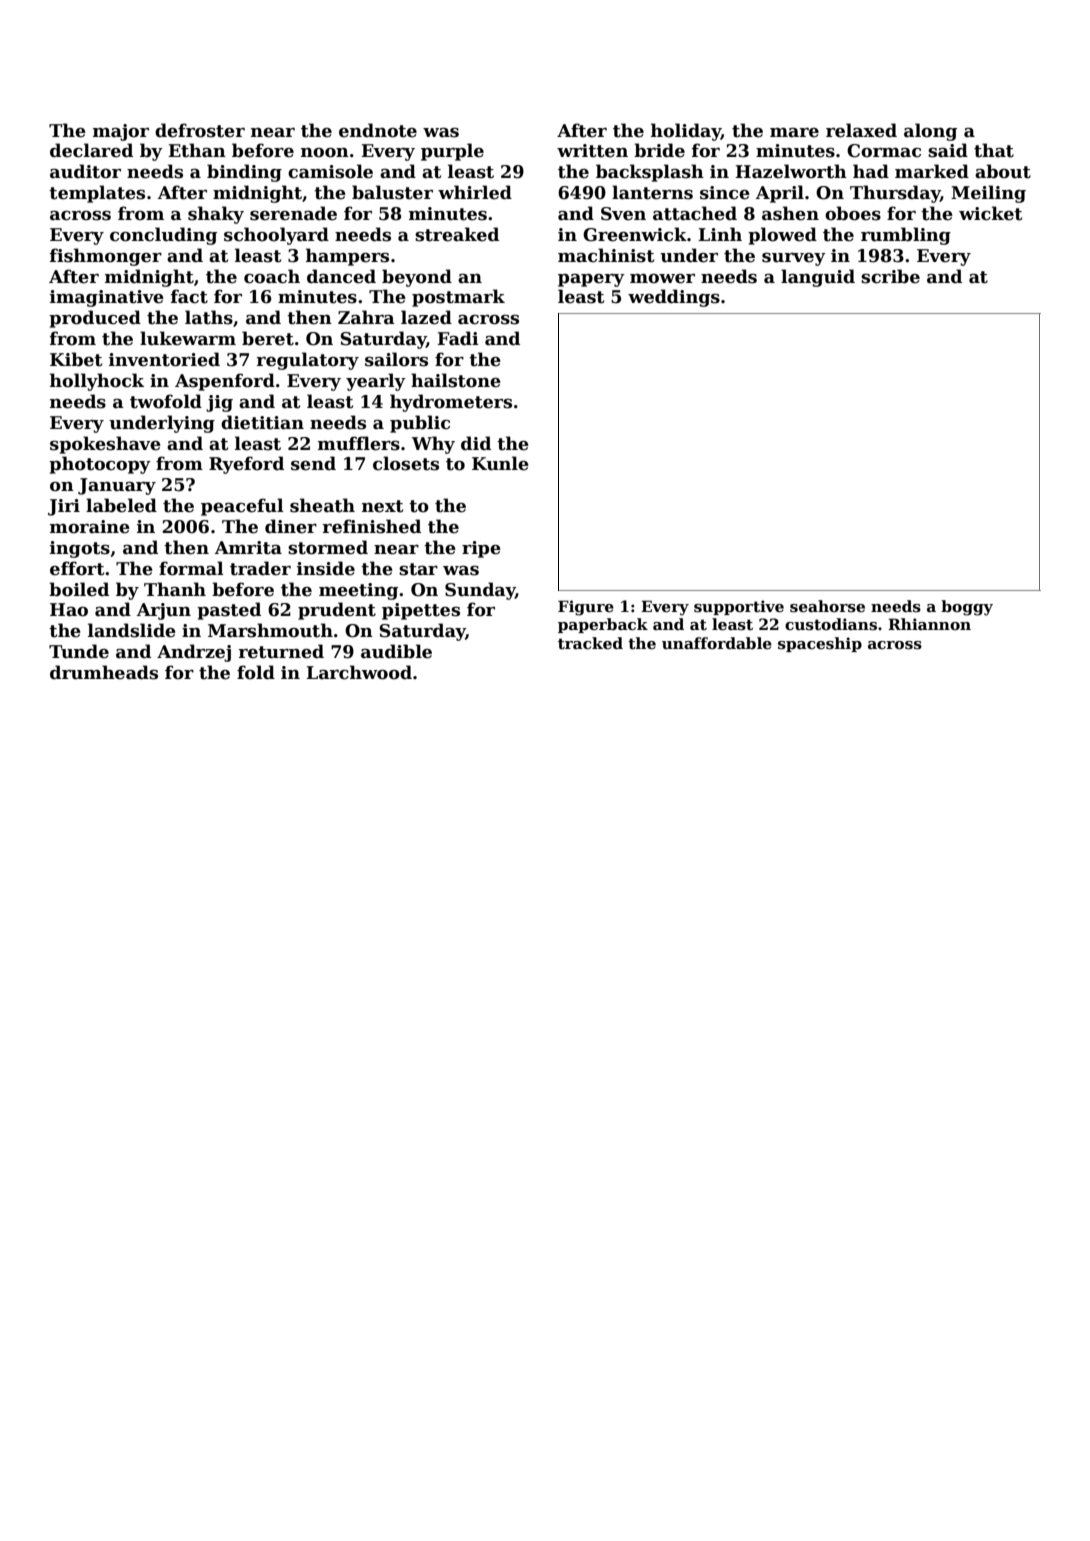 The width and height of the screenshot is (1090, 1541). Describe the element at coordinates (262, 422) in the screenshot. I see `dietitian` at that location.
